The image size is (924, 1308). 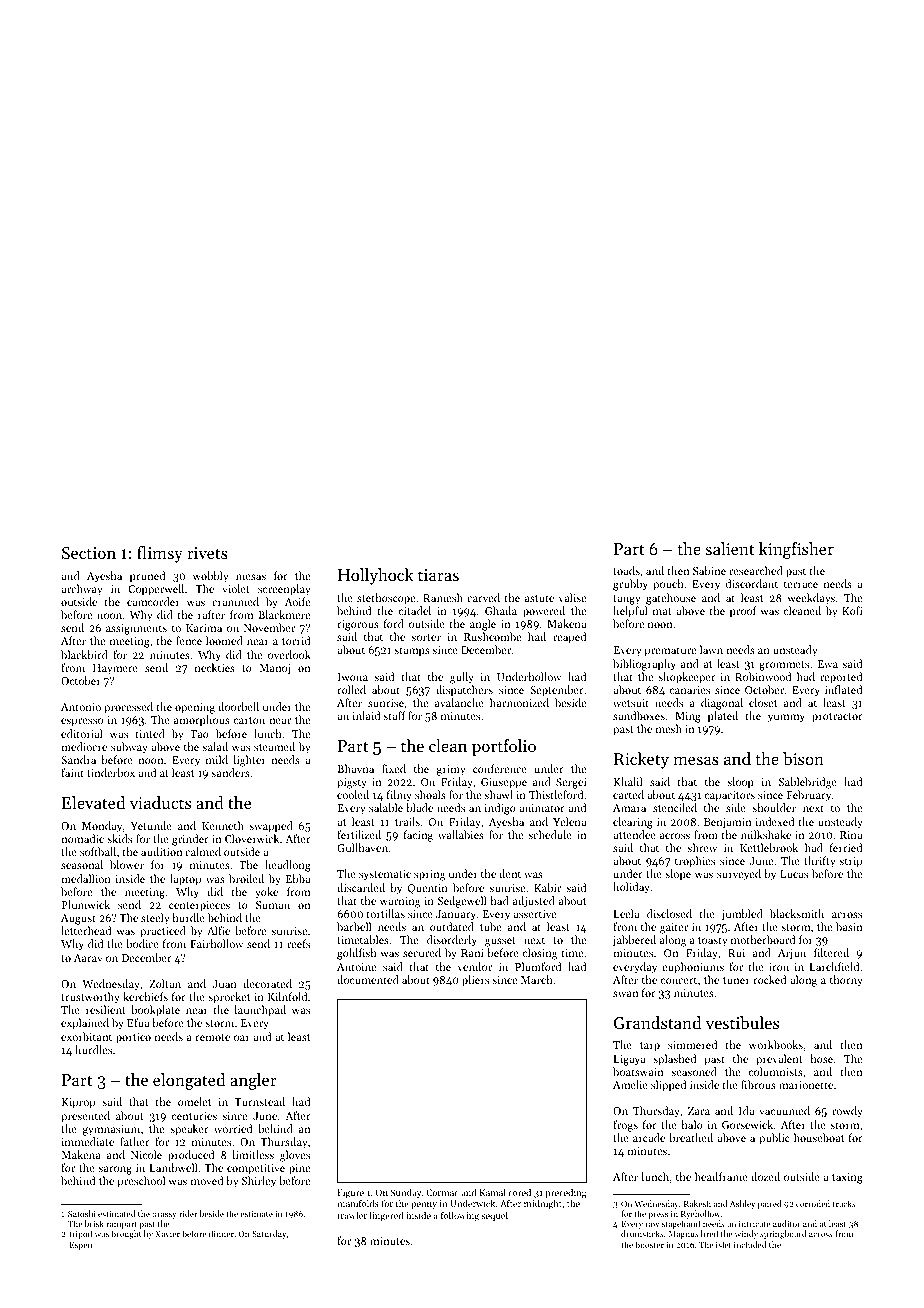 I want to click on swan, so click(x=625, y=994).
